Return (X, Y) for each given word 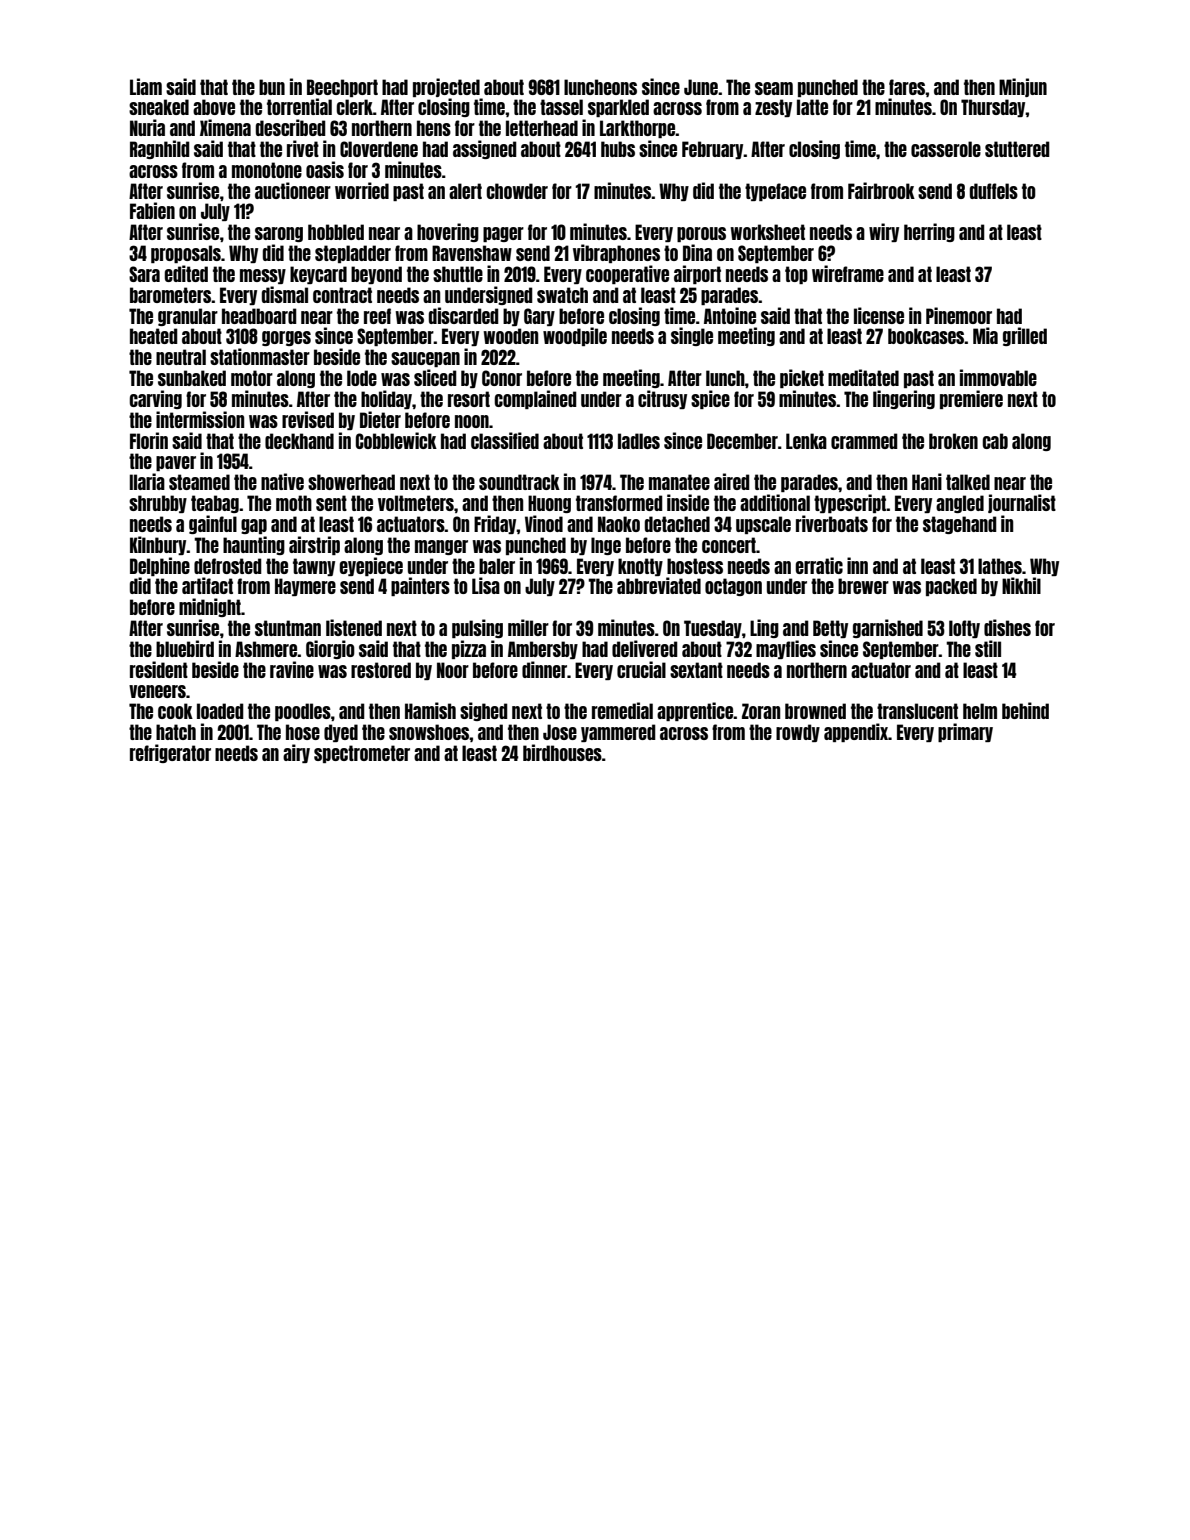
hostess (695, 566)
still (988, 648)
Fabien (152, 210)
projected (446, 87)
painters (420, 586)
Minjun (1023, 87)
